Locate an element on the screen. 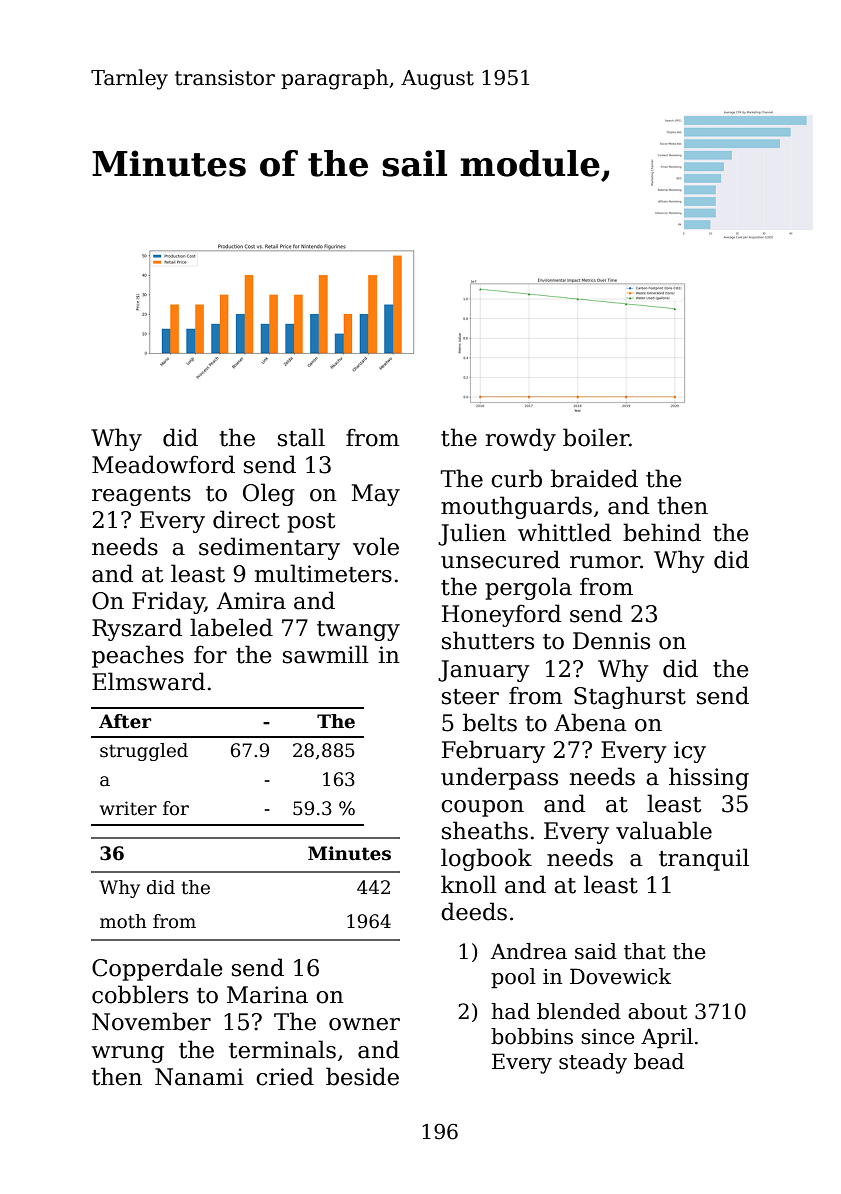 The height and width of the screenshot is (1194, 841). stall is located at coordinates (301, 437).
